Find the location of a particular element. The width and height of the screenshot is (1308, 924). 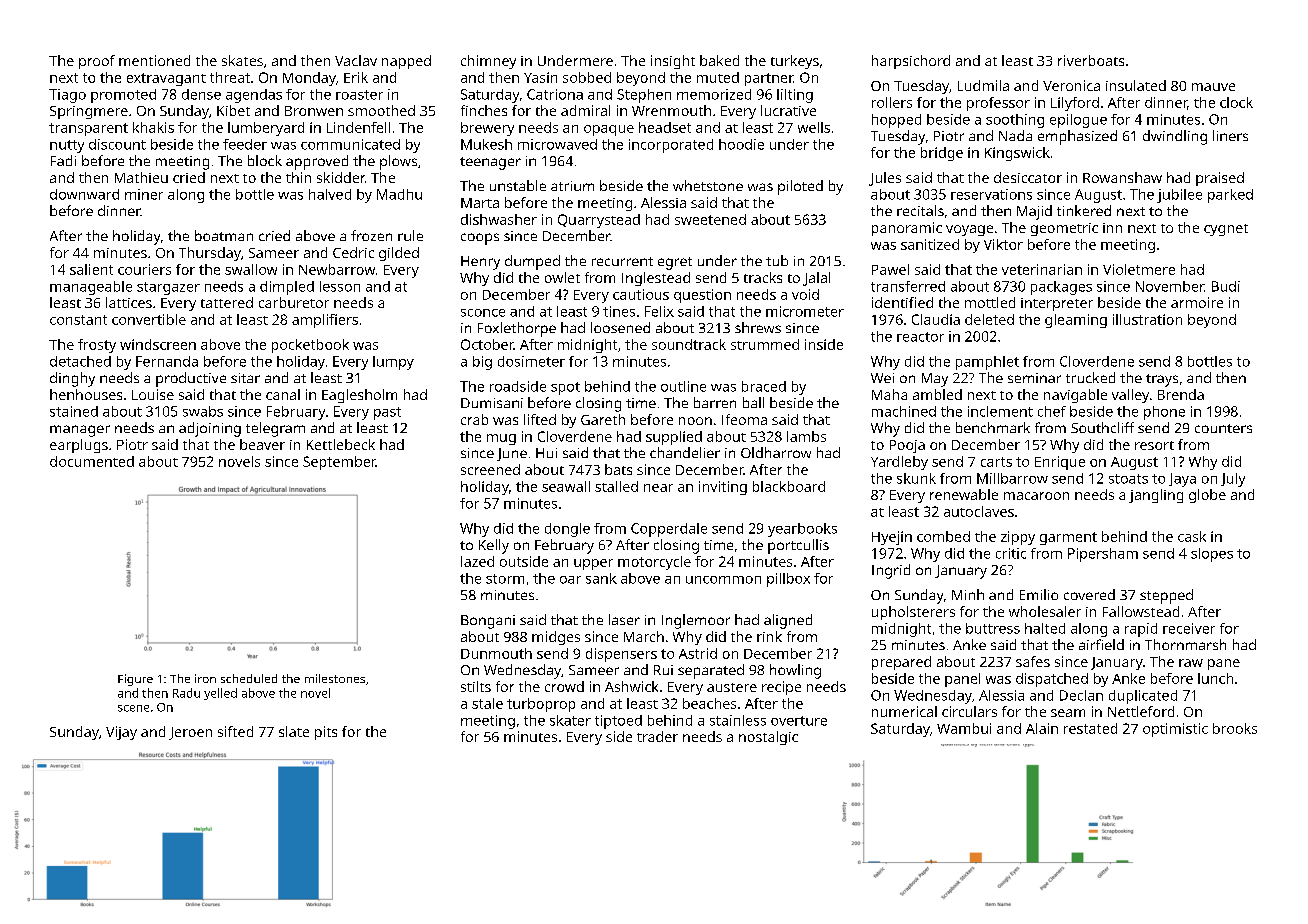

Gareth is located at coordinates (603, 419).
